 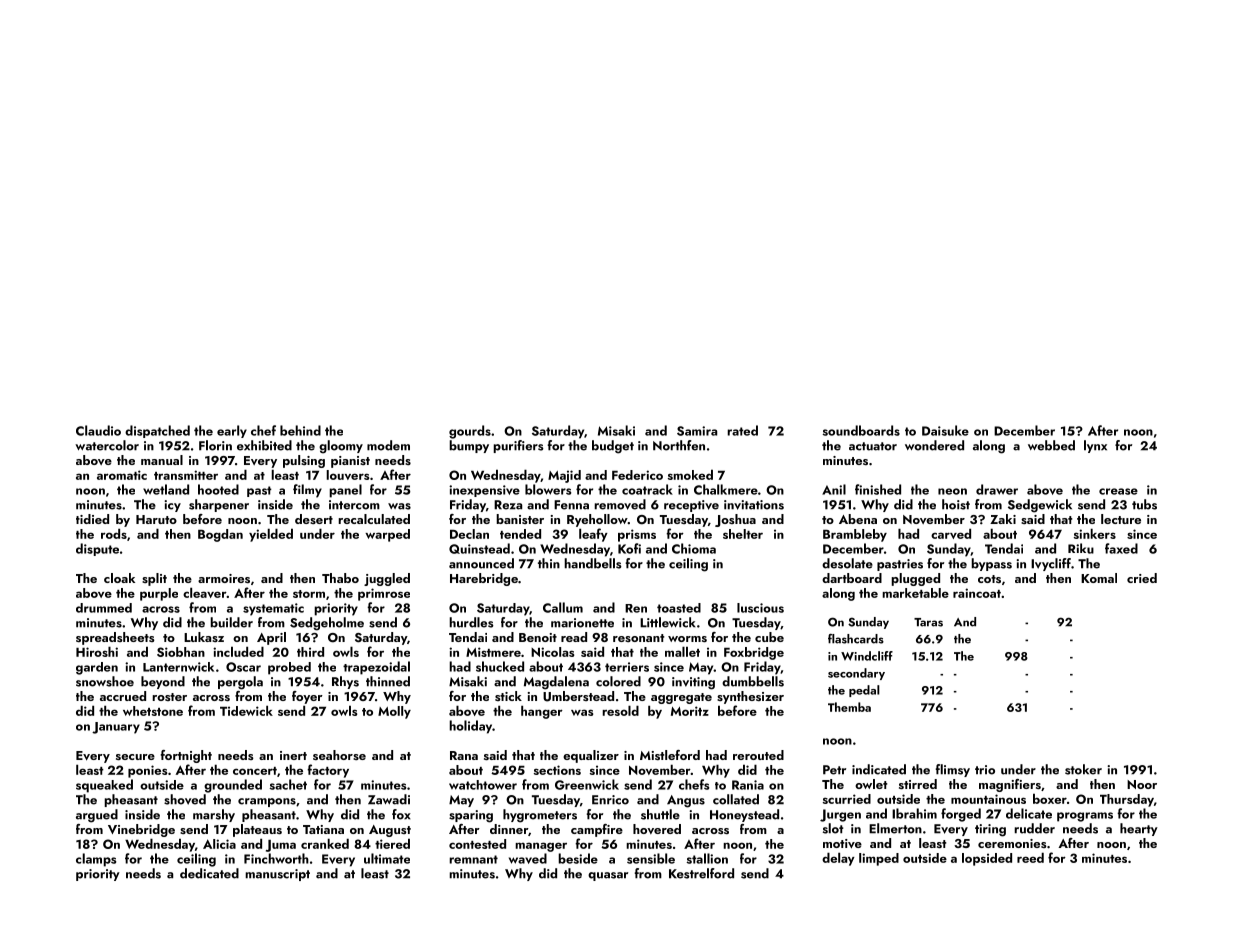 What do you see at coordinates (867, 656) in the screenshot?
I see `Windcliff` at bounding box center [867, 656].
